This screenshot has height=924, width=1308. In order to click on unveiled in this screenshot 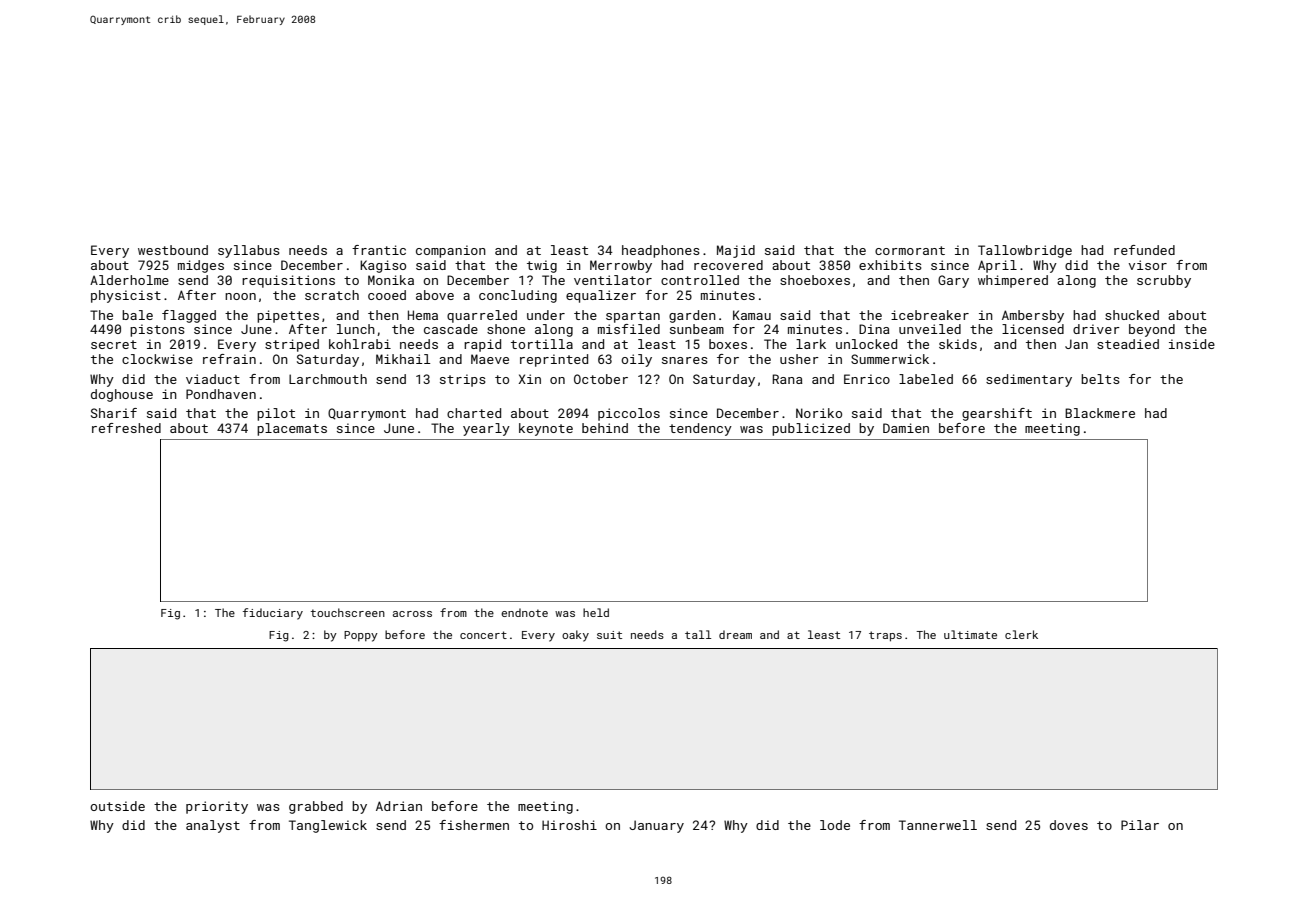, I will do `click(930, 329)`.
